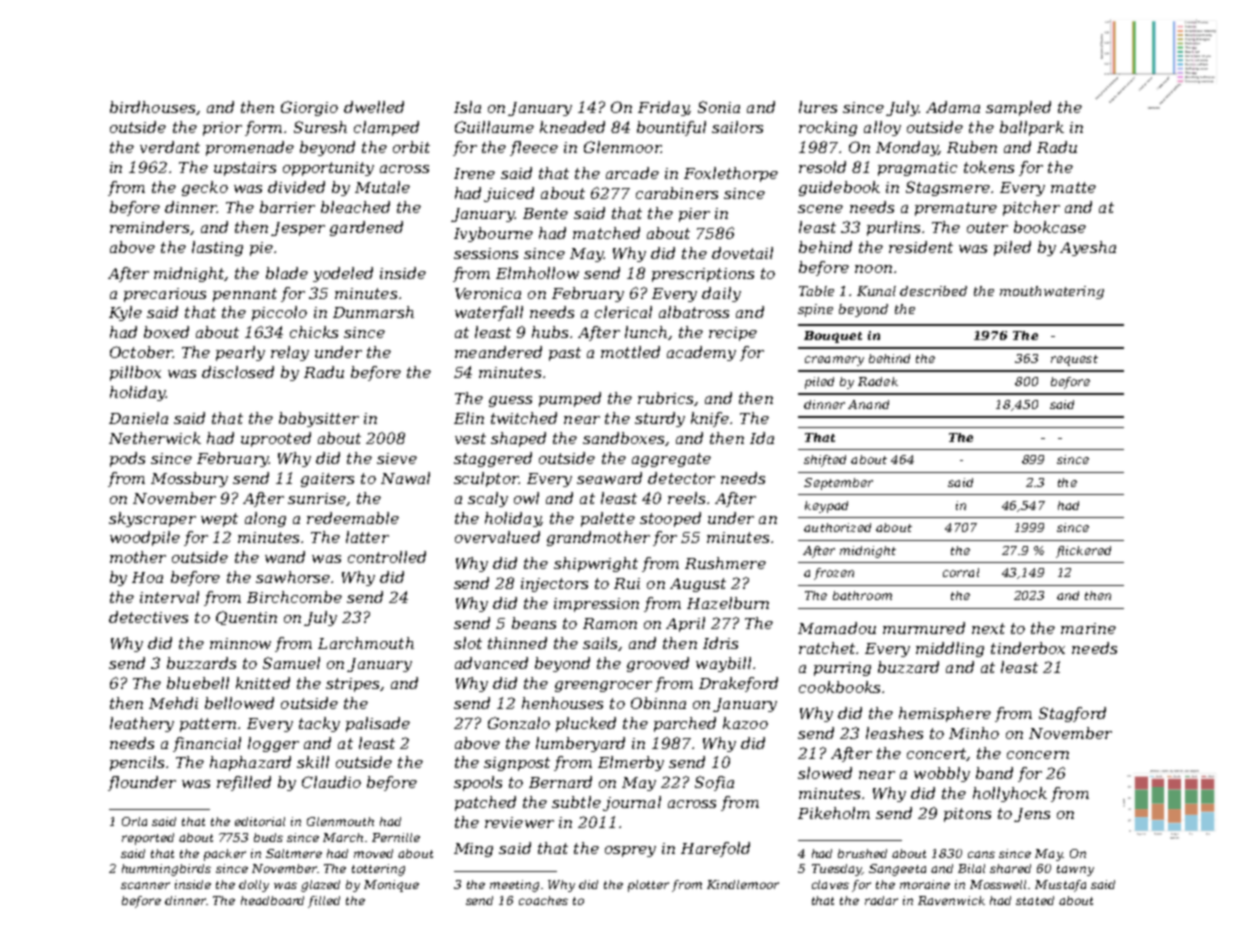 The width and height of the document is (1233, 952). I want to click on scanner, so click(145, 885).
